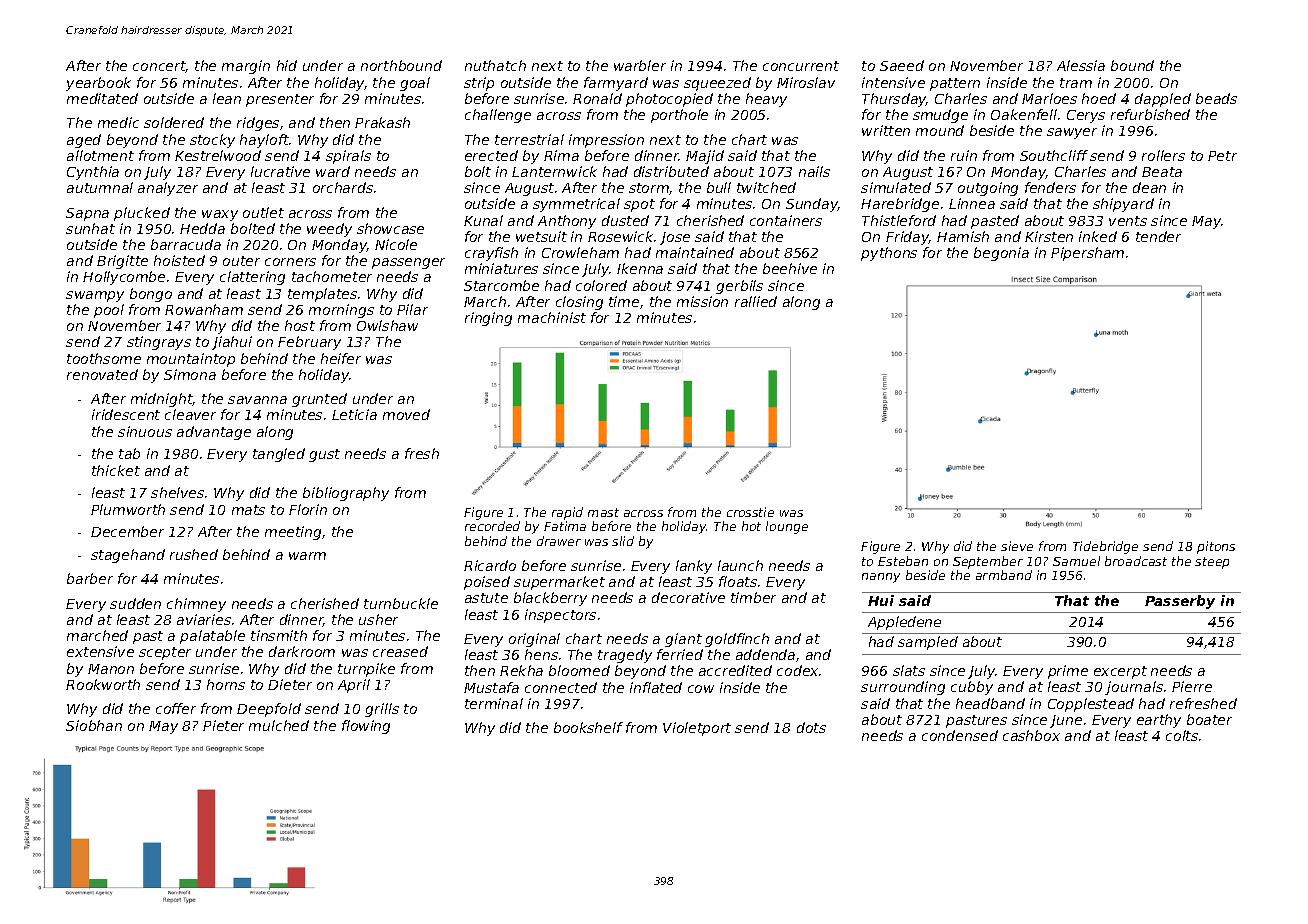 Image resolution: width=1308 pixels, height=924 pixels. I want to click on rollers, so click(1163, 155).
